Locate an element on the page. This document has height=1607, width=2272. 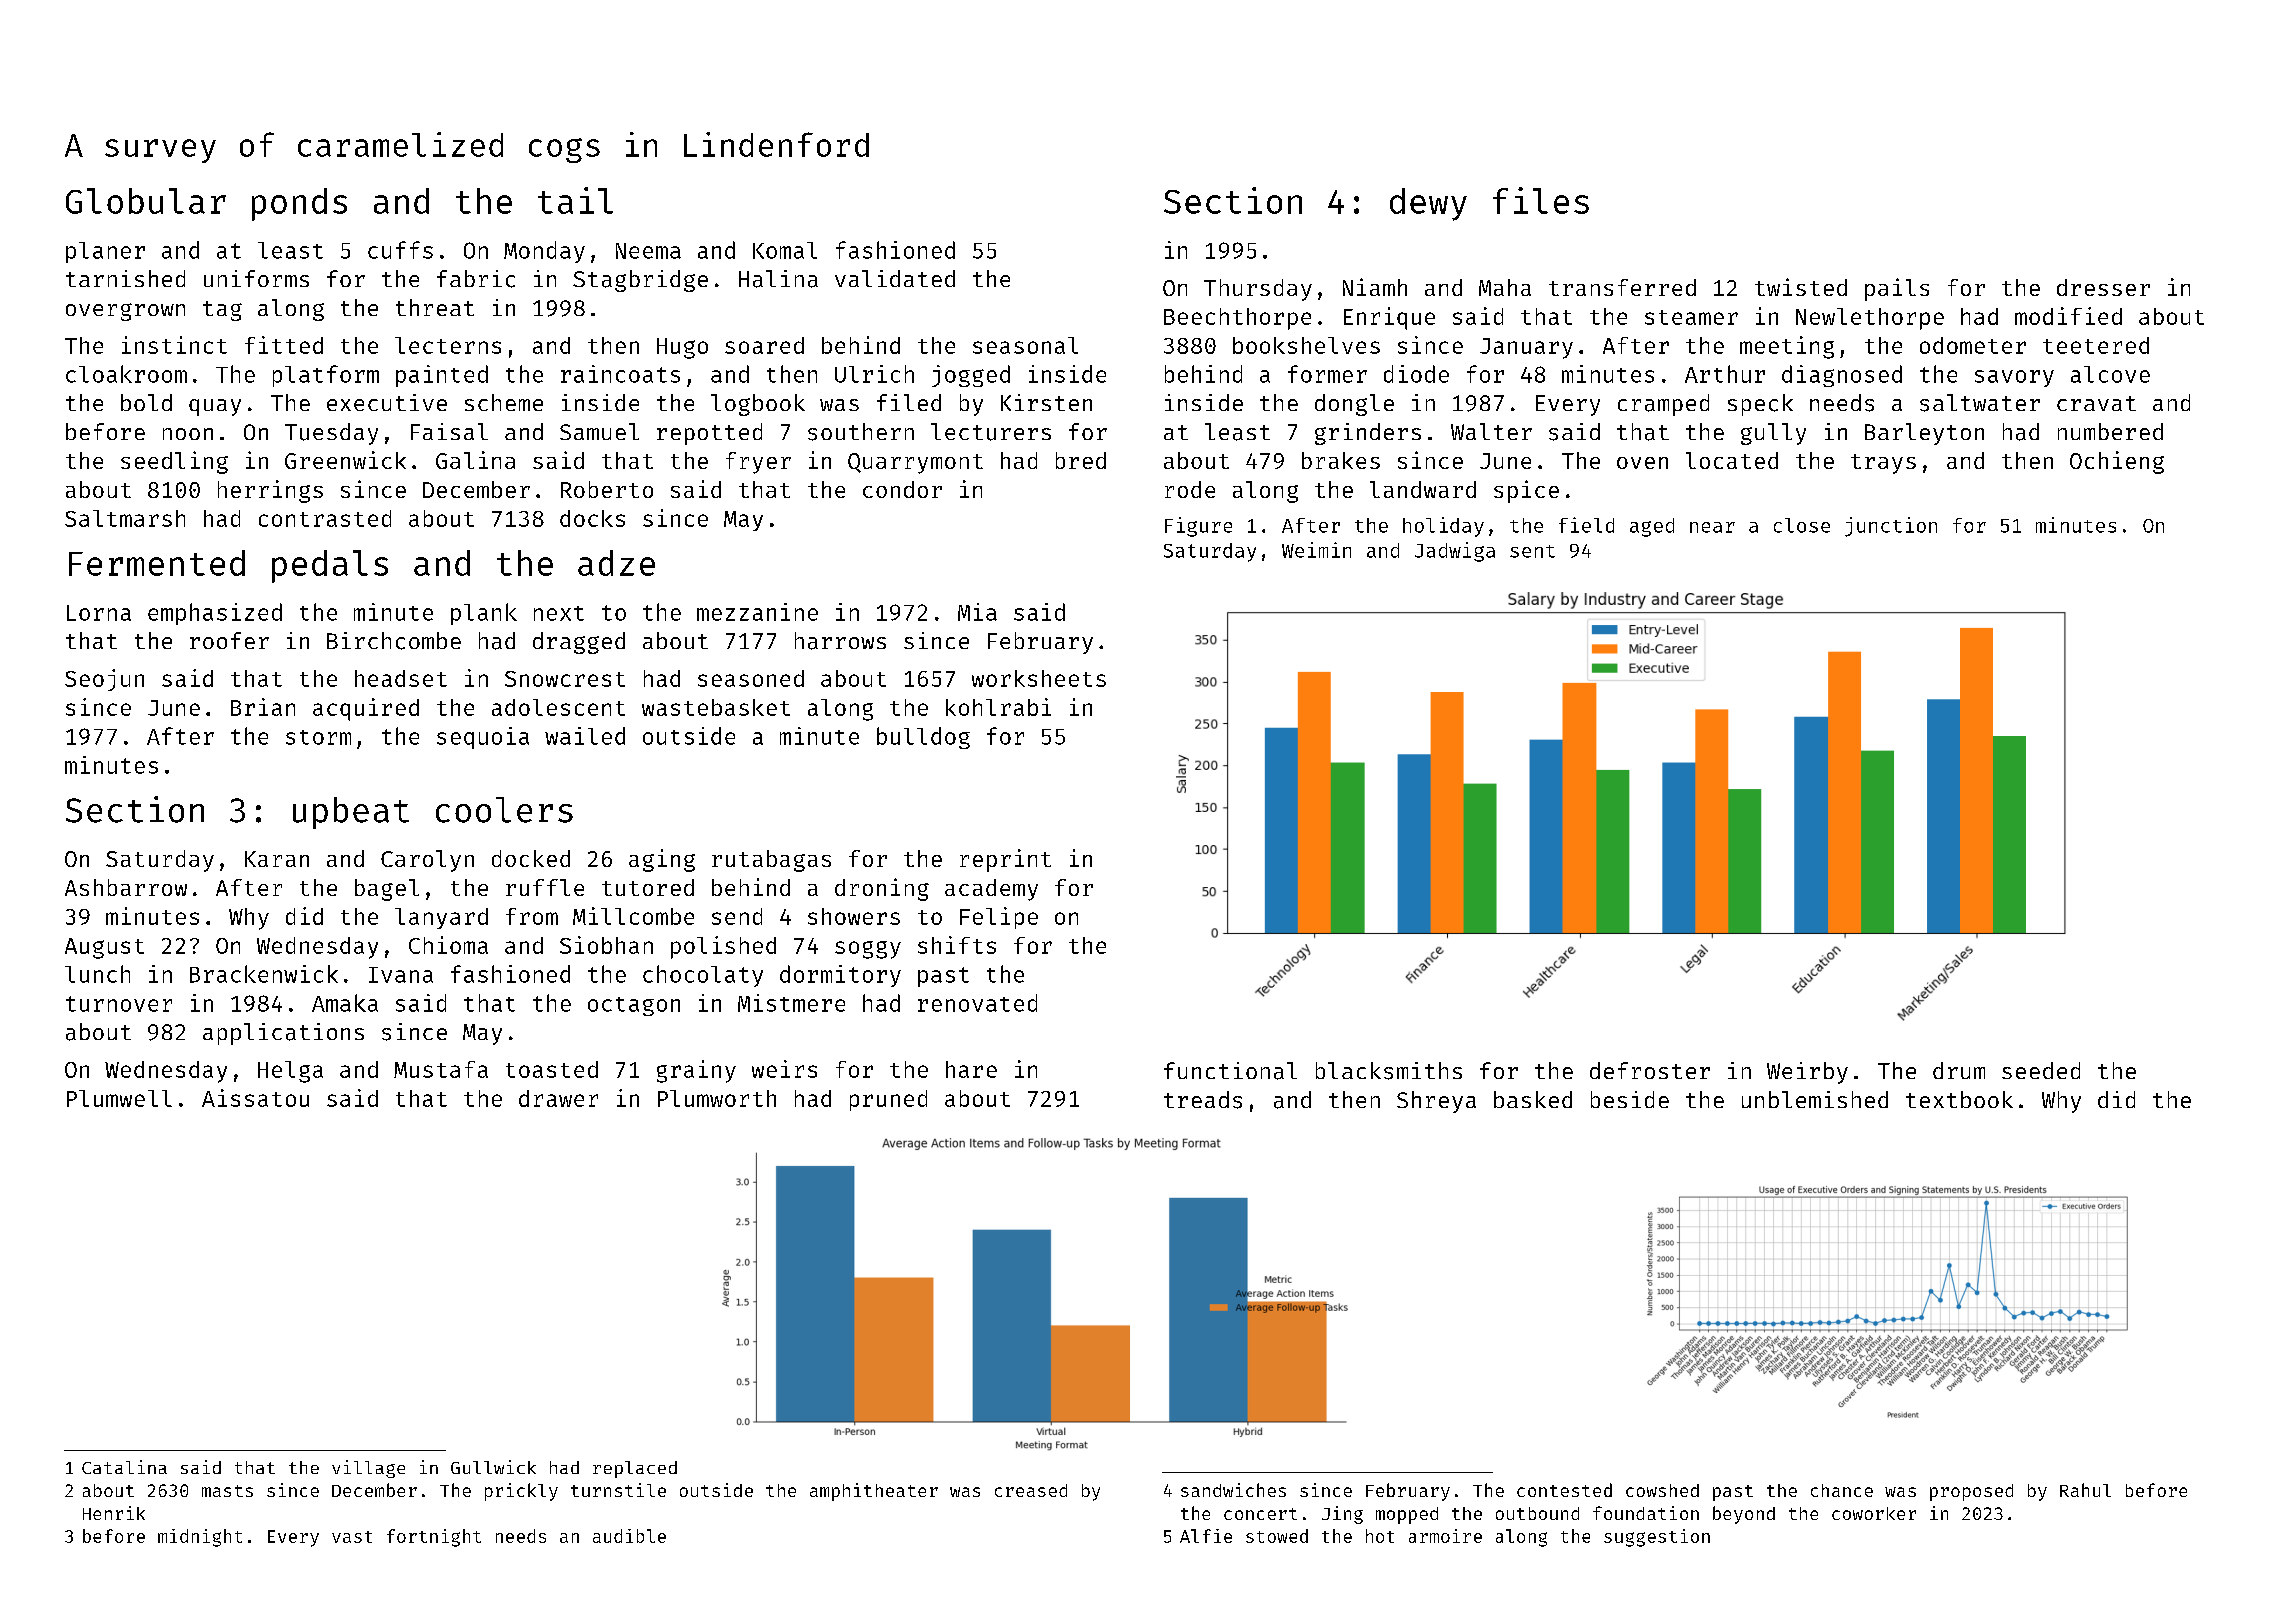
cravat is located at coordinates (2096, 403).
